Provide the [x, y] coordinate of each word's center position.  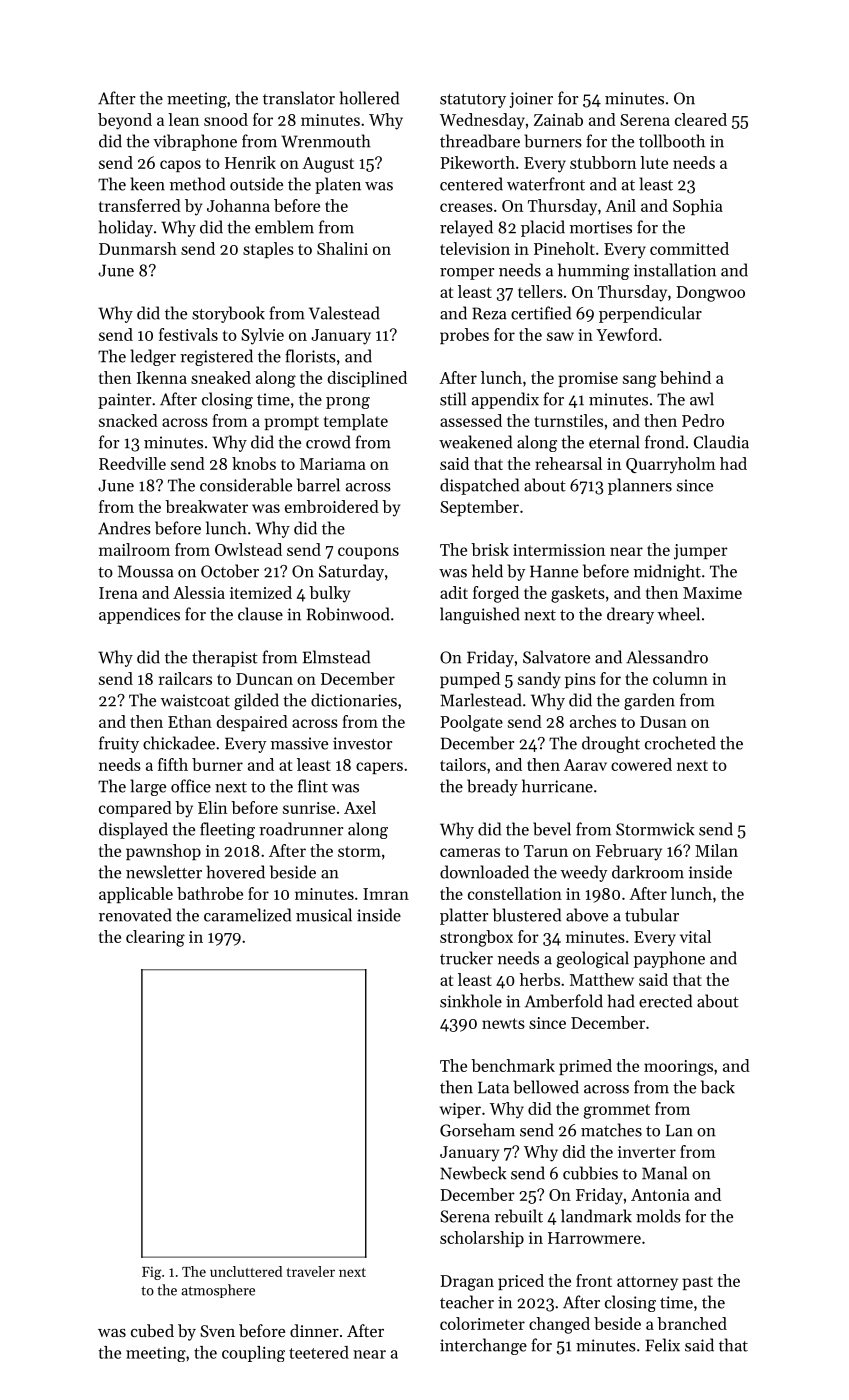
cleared [701, 119]
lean [183, 119]
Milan [716, 850]
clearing [155, 938]
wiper [460, 1110]
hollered [369, 98]
